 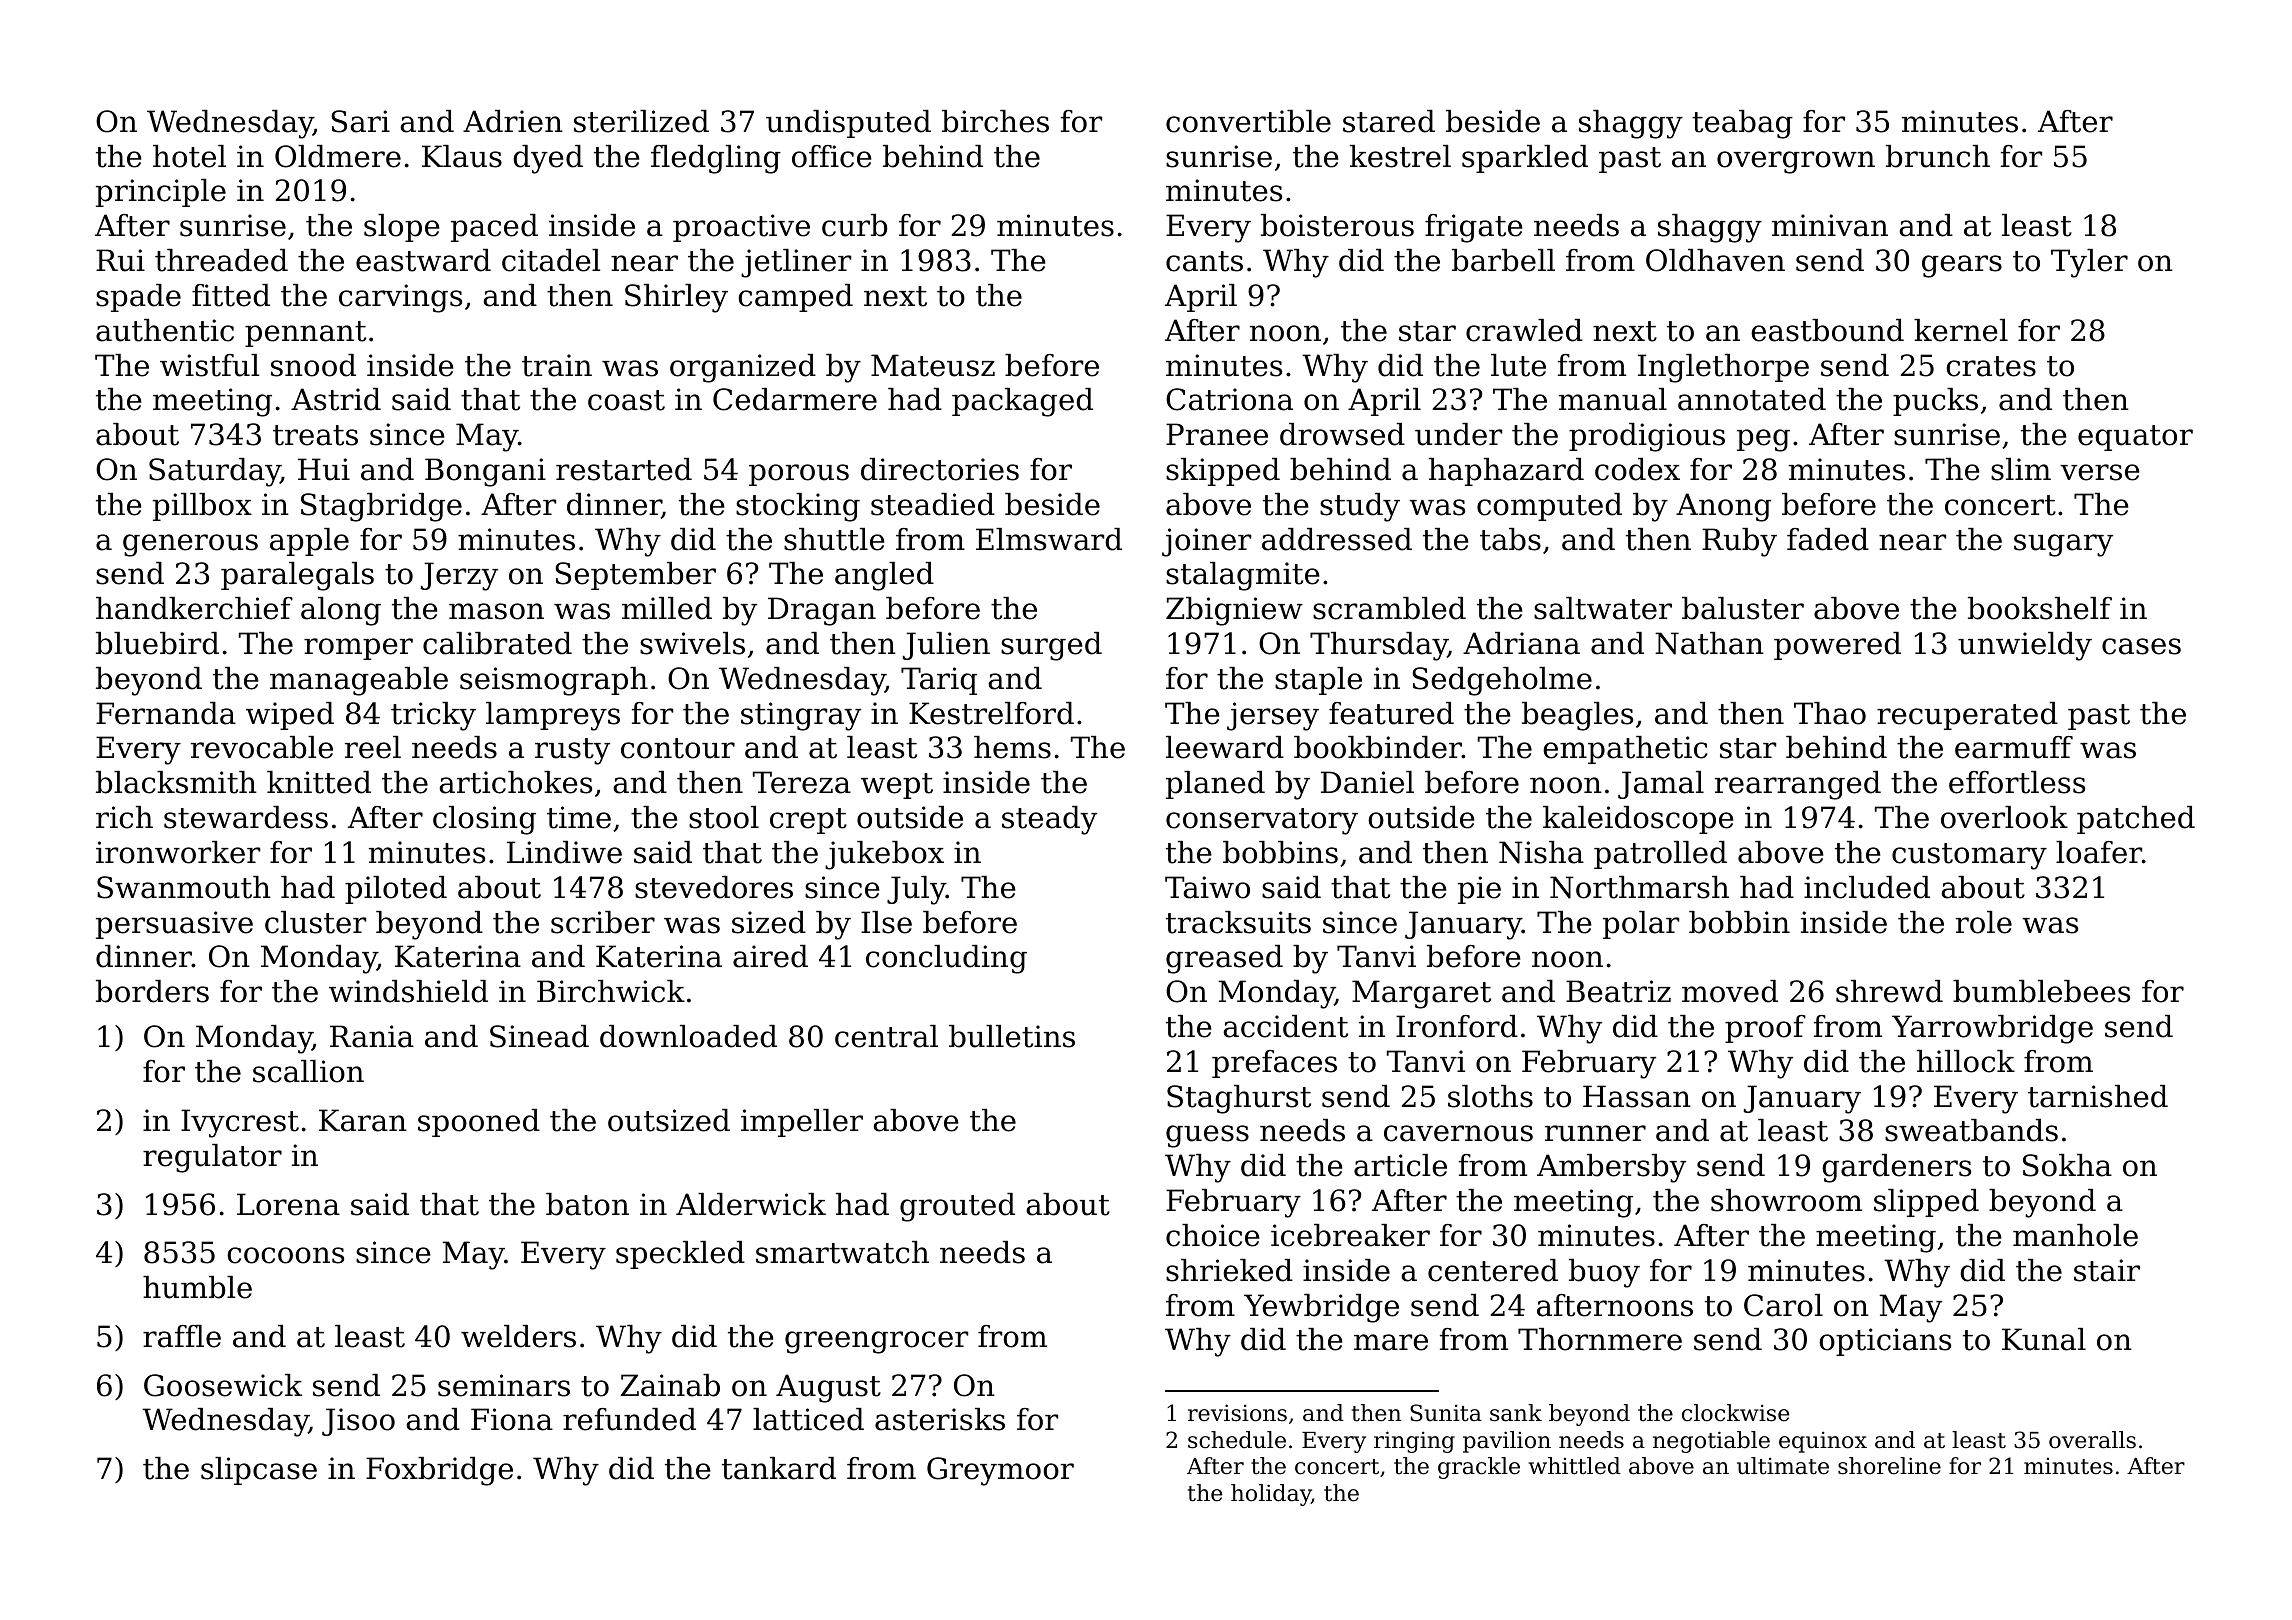 I want to click on regulator, so click(x=212, y=1158).
